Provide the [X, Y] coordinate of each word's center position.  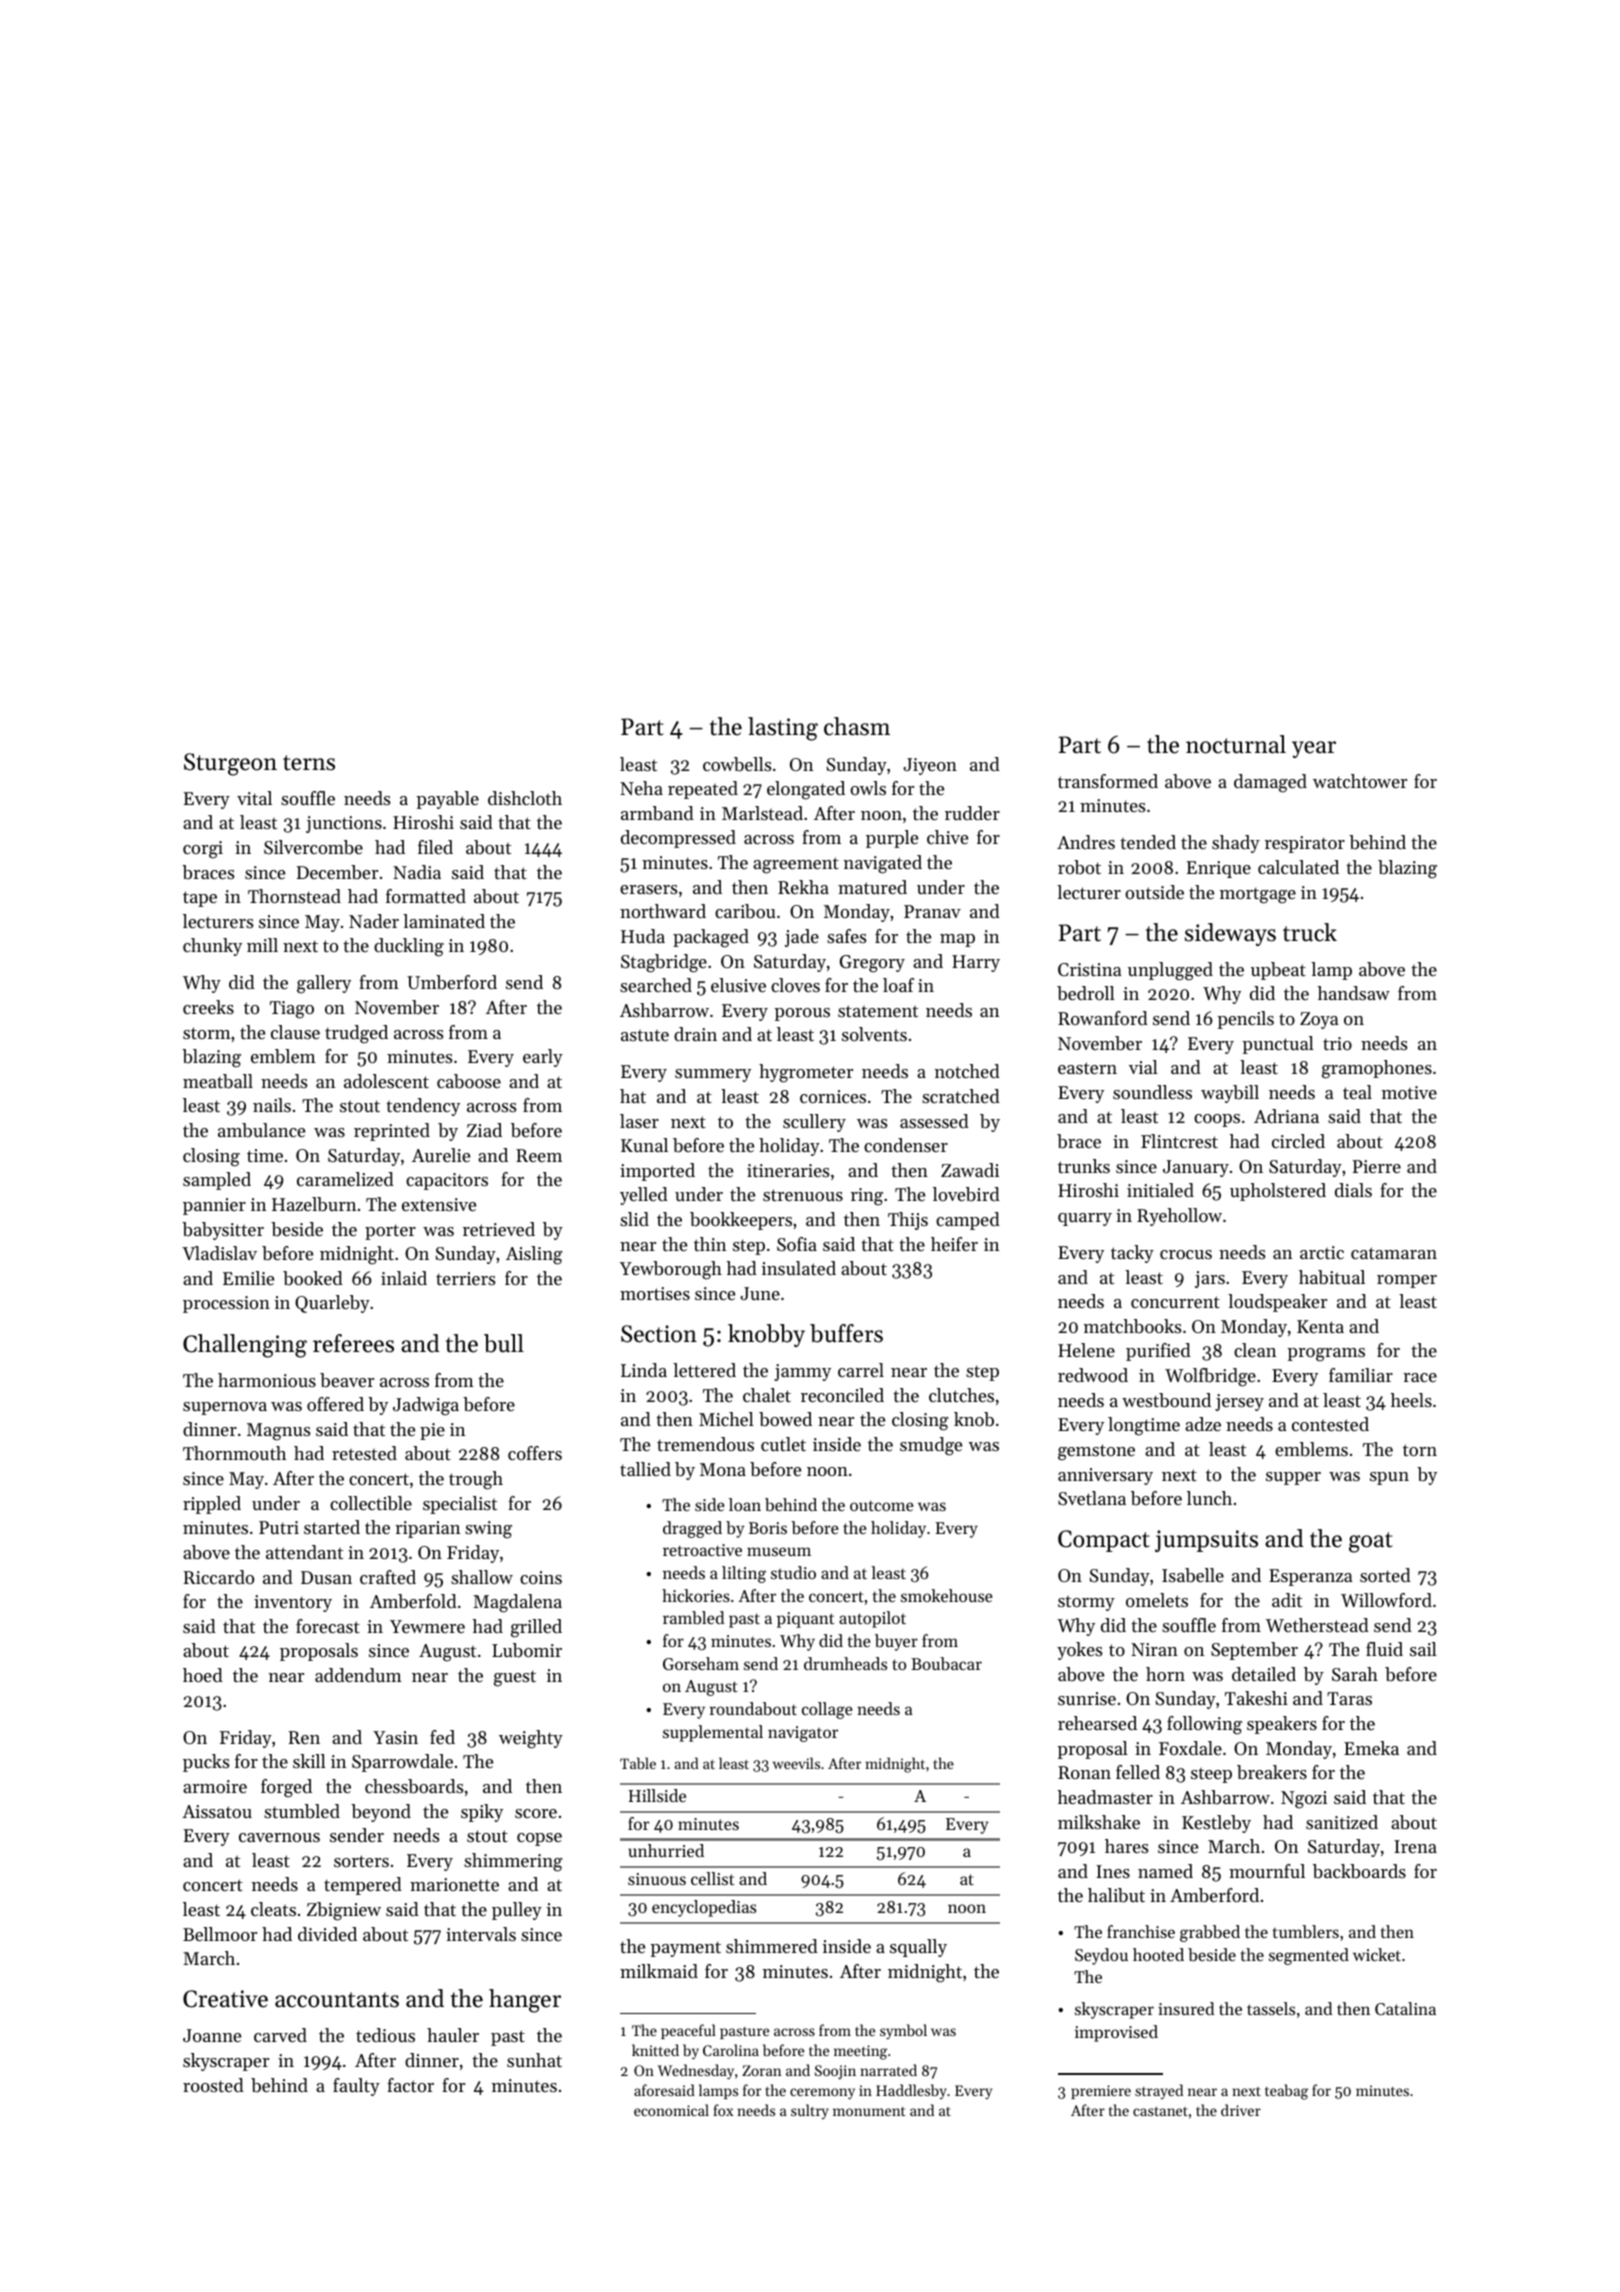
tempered [363, 1886]
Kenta [1320, 1326]
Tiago [292, 1010]
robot [1079, 867]
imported [657, 1172]
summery [713, 1075]
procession [226, 1304]
